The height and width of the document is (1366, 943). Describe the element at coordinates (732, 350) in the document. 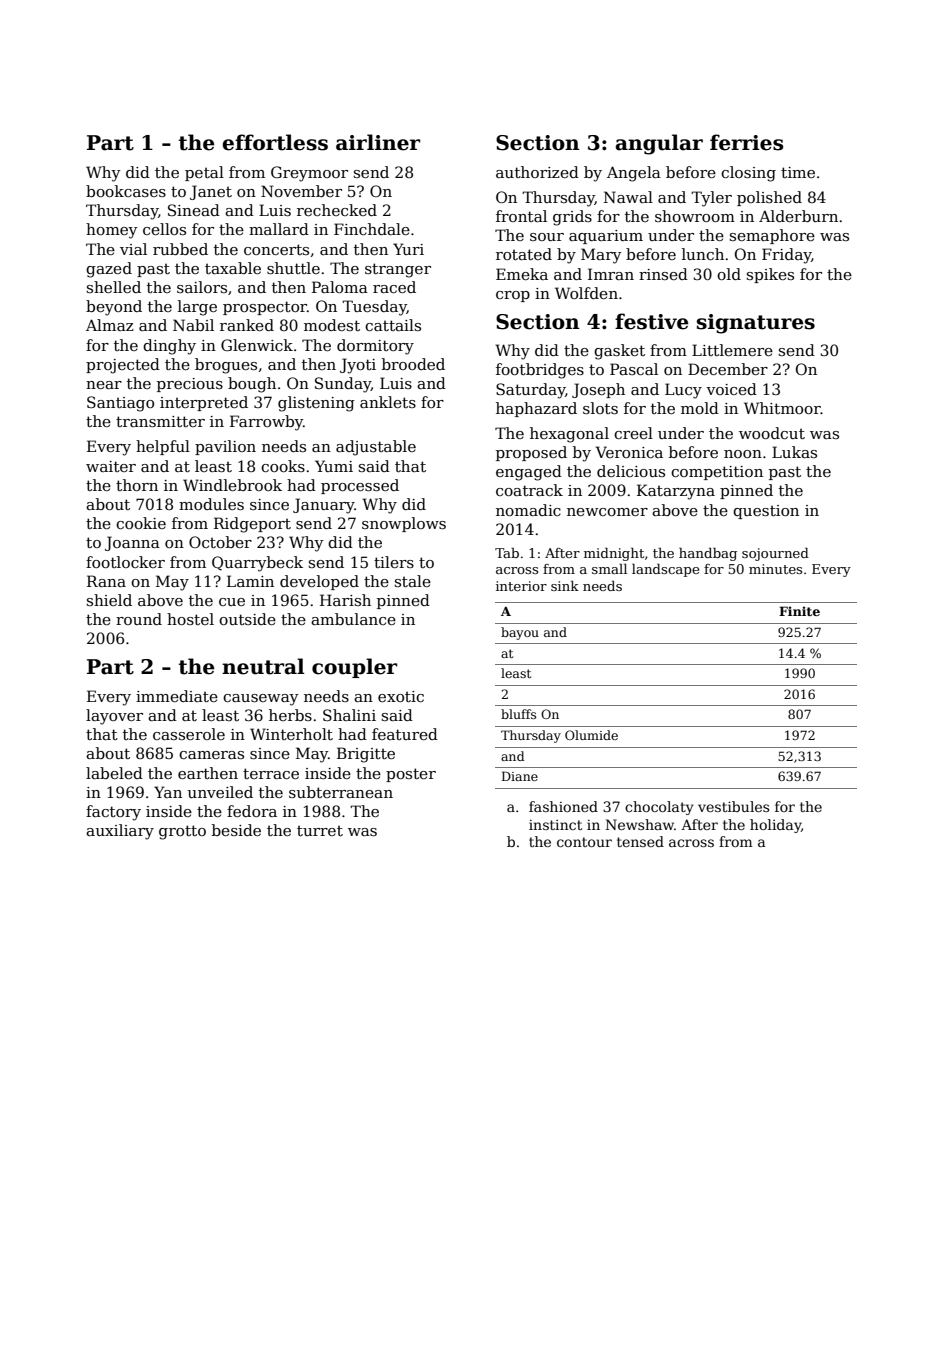

I see `Littlemere` at that location.
